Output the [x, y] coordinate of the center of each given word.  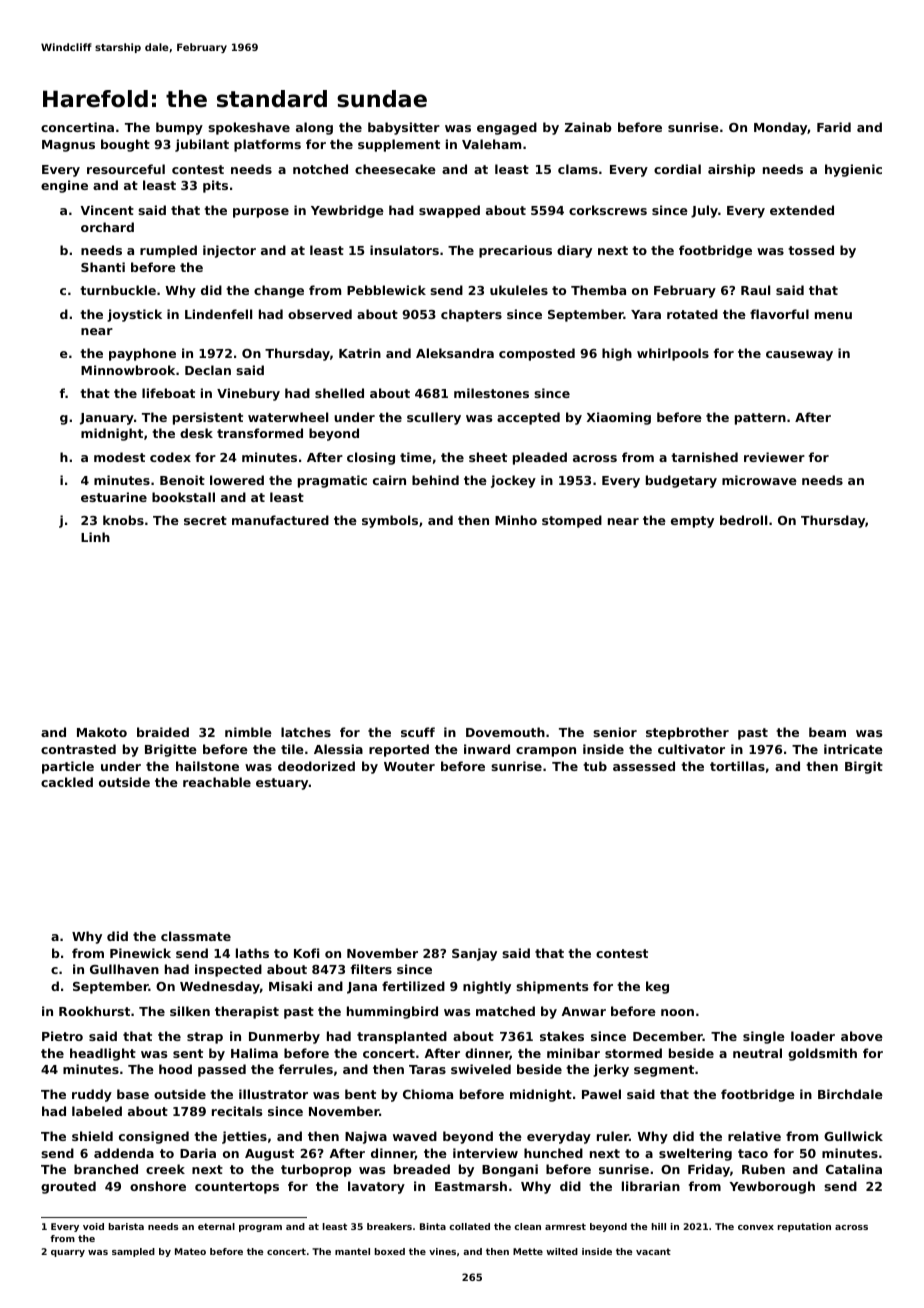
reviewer [774, 457]
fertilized [413, 986]
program [260, 1228]
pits [215, 186]
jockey [513, 481]
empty [692, 522]
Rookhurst [94, 1011]
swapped [449, 211]
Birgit [864, 767]
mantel [352, 1251]
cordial [677, 169]
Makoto [102, 732]
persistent [208, 418]
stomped [572, 521]
